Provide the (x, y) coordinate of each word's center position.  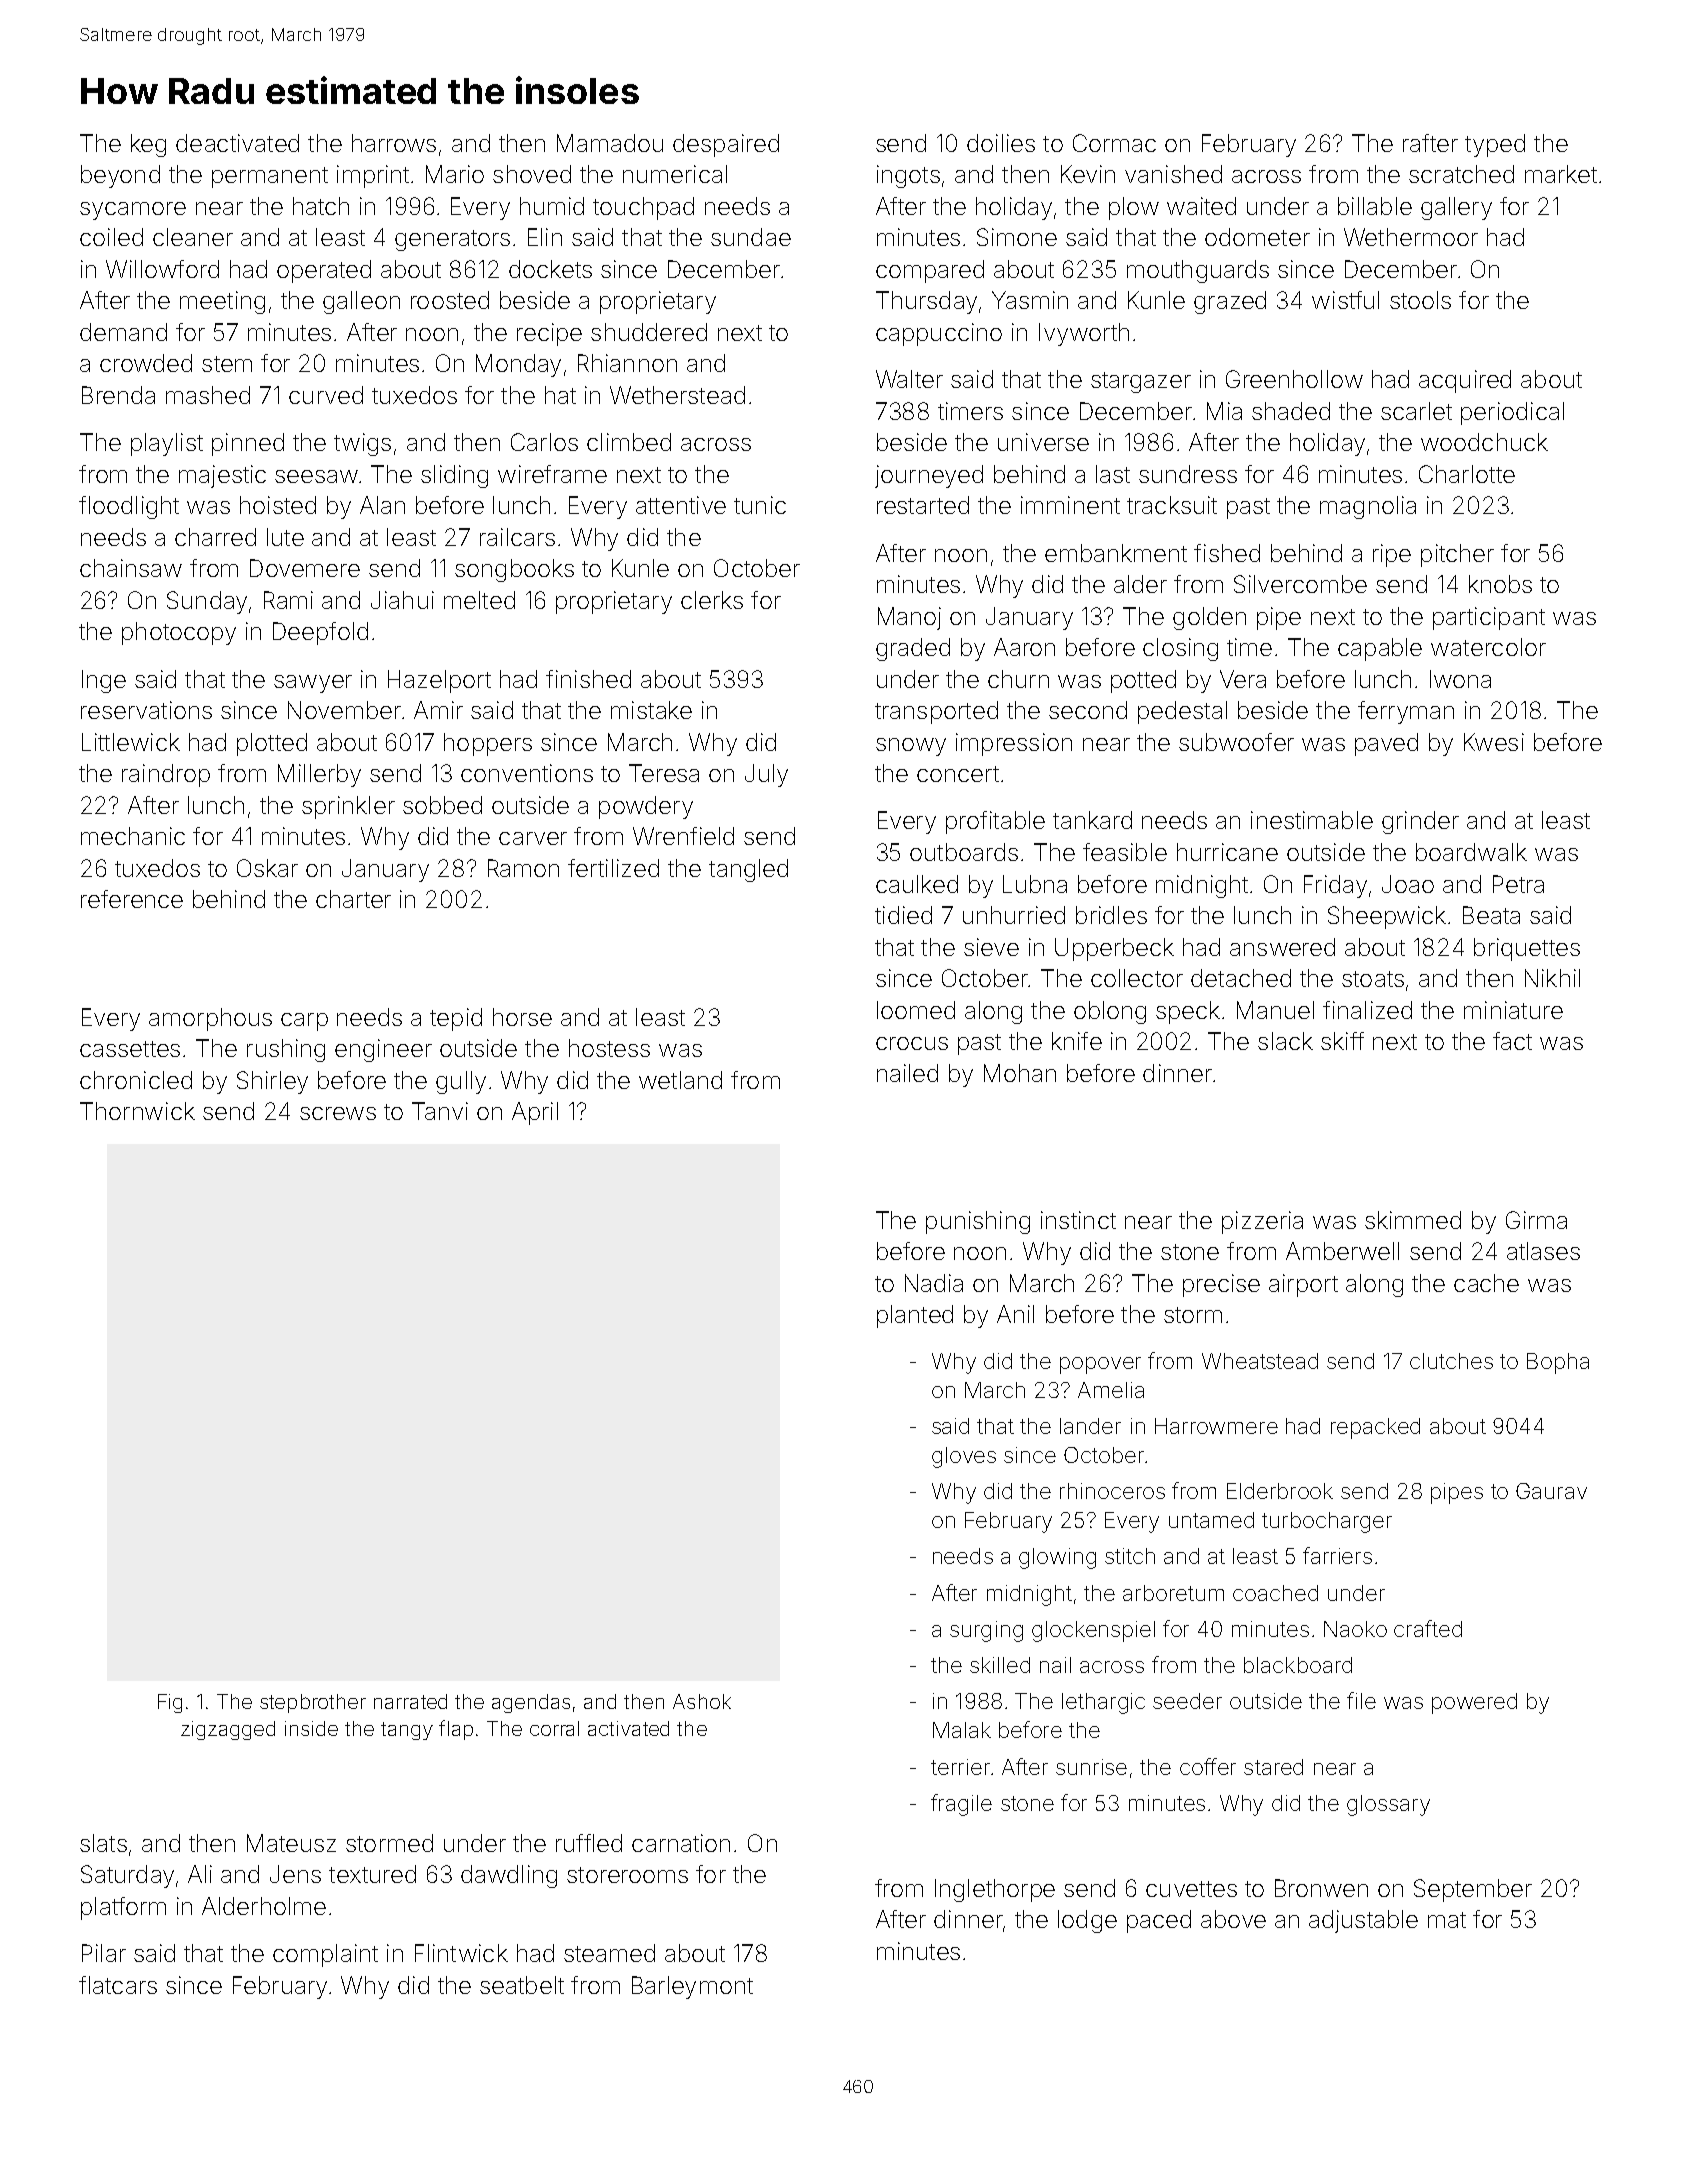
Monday (518, 365)
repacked (1375, 1428)
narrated (410, 1701)
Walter (909, 379)
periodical (1512, 413)
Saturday (127, 1876)
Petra (1518, 884)
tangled (748, 870)
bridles (1111, 915)
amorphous (210, 1019)
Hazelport (439, 681)
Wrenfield (683, 836)
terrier (960, 1767)
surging (986, 1631)
